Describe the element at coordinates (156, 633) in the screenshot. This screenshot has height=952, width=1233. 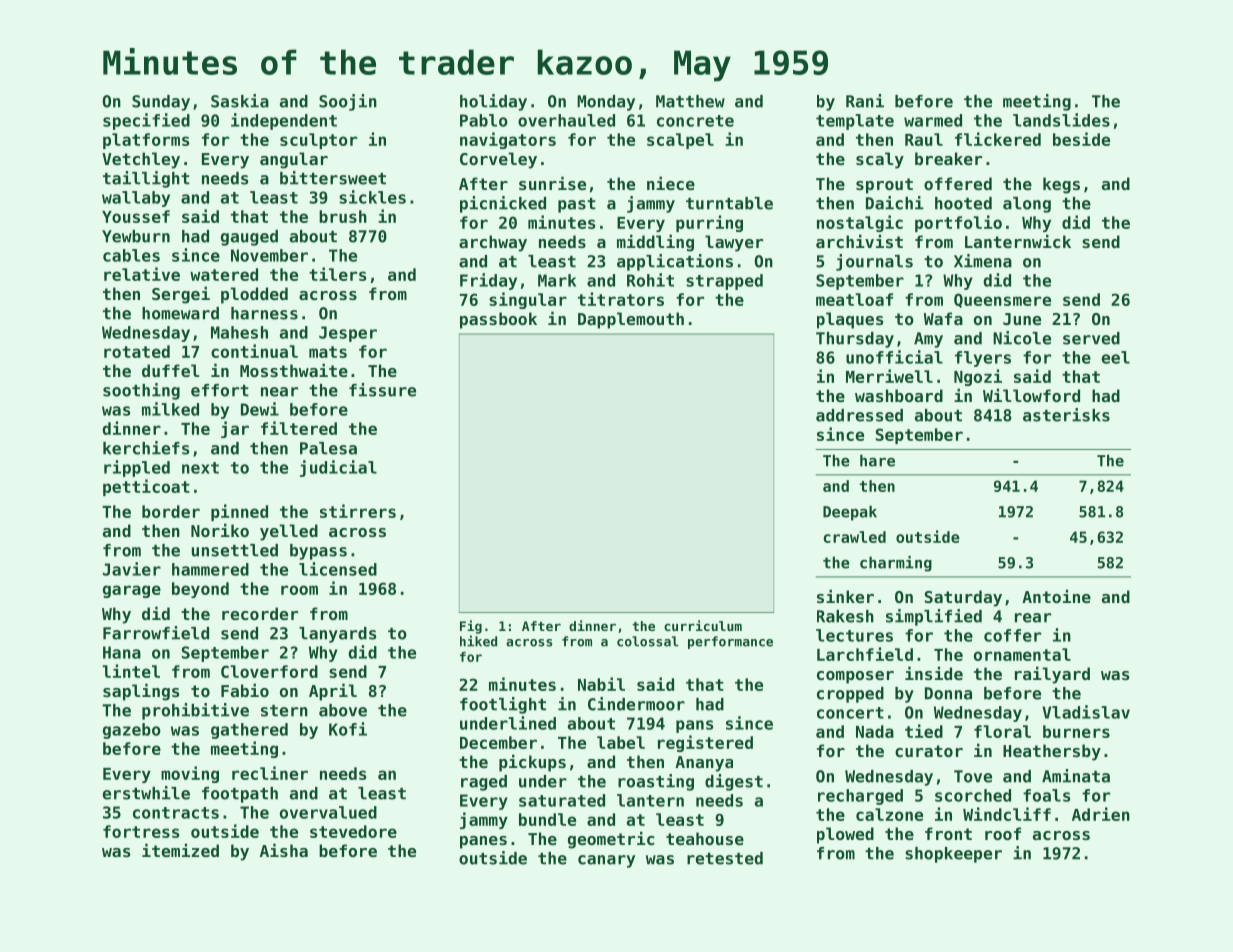
I see `Farrowfield` at that location.
